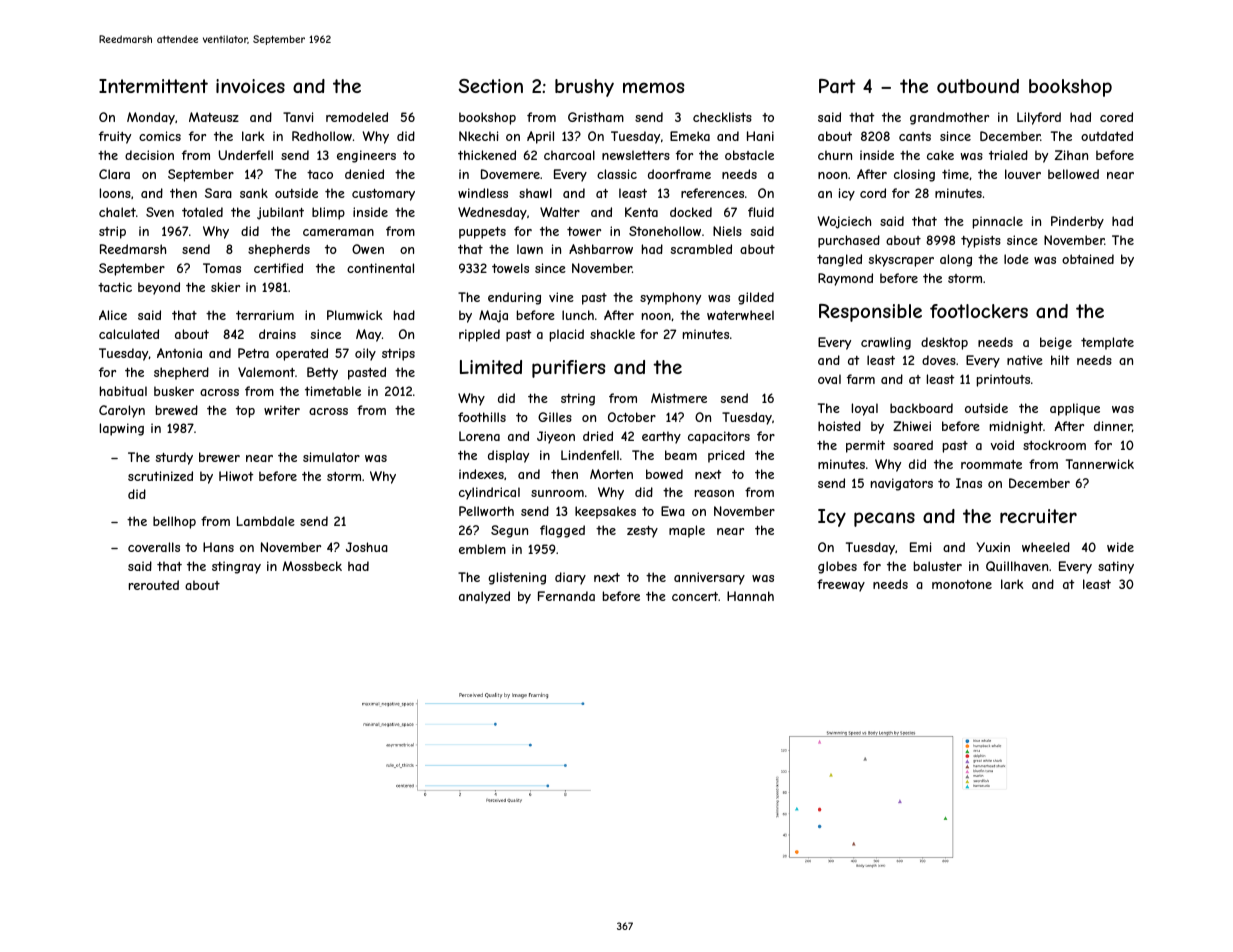  I want to click on Betty, so click(322, 373).
